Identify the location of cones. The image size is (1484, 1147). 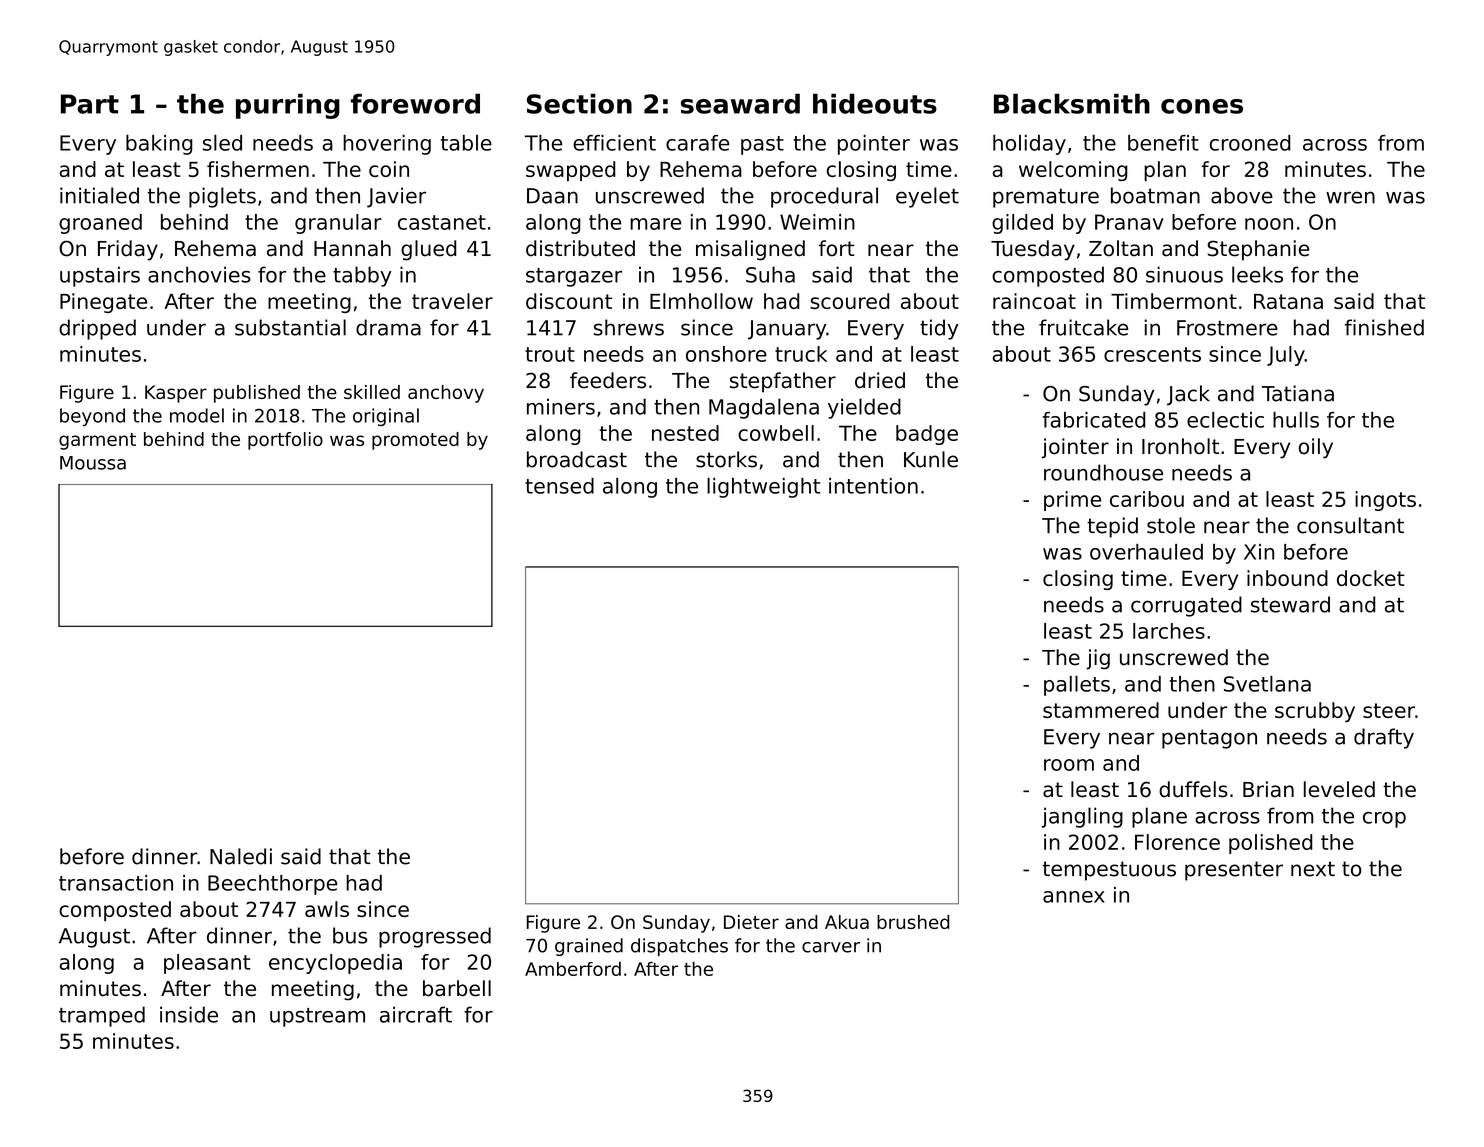
(1202, 106).
